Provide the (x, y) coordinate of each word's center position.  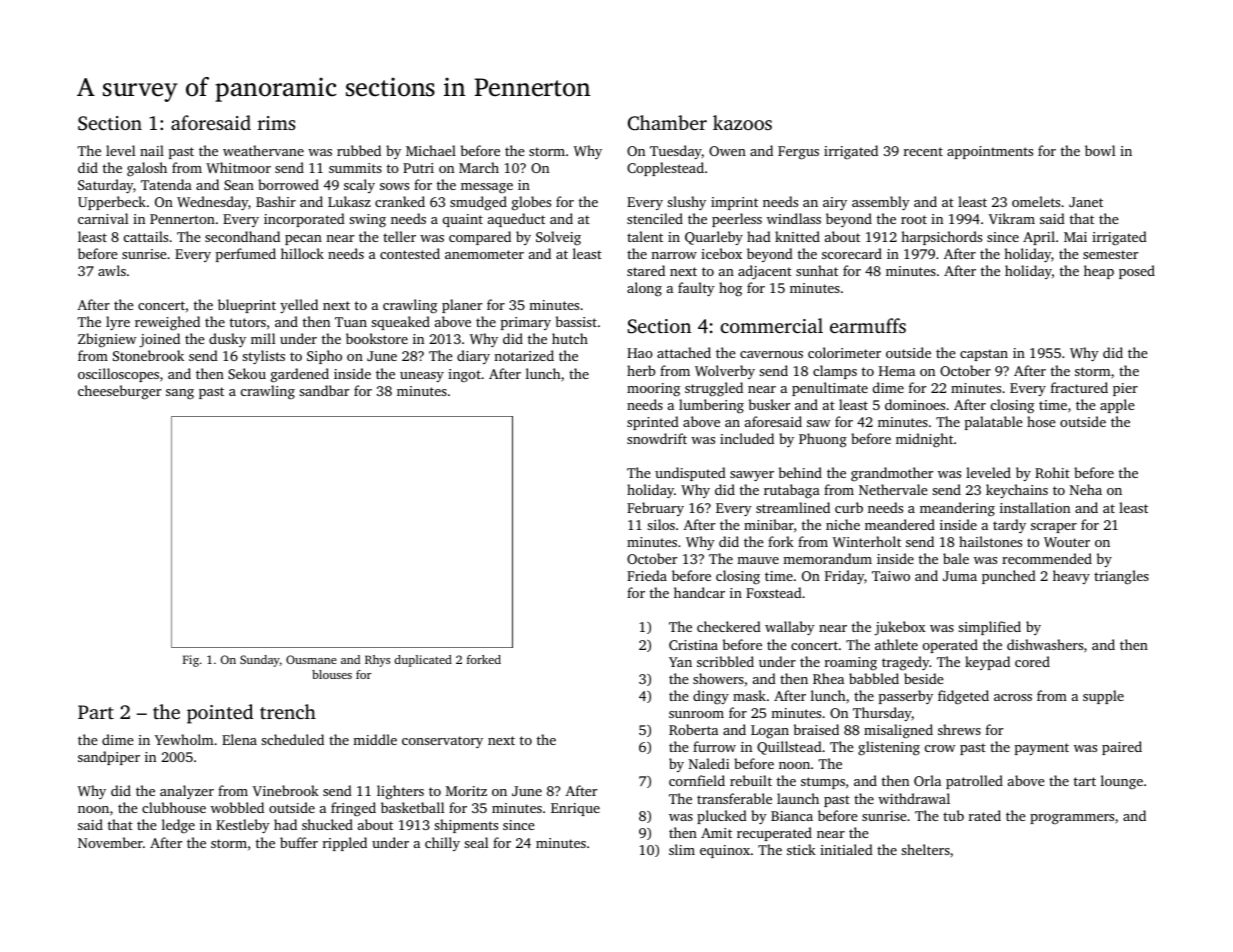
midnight (924, 440)
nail (152, 150)
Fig (191, 661)
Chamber (667, 123)
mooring (653, 390)
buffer (299, 842)
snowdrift (657, 438)
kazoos (742, 122)
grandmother (892, 474)
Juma (960, 576)
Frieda (647, 575)
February (655, 509)
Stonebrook (148, 355)
